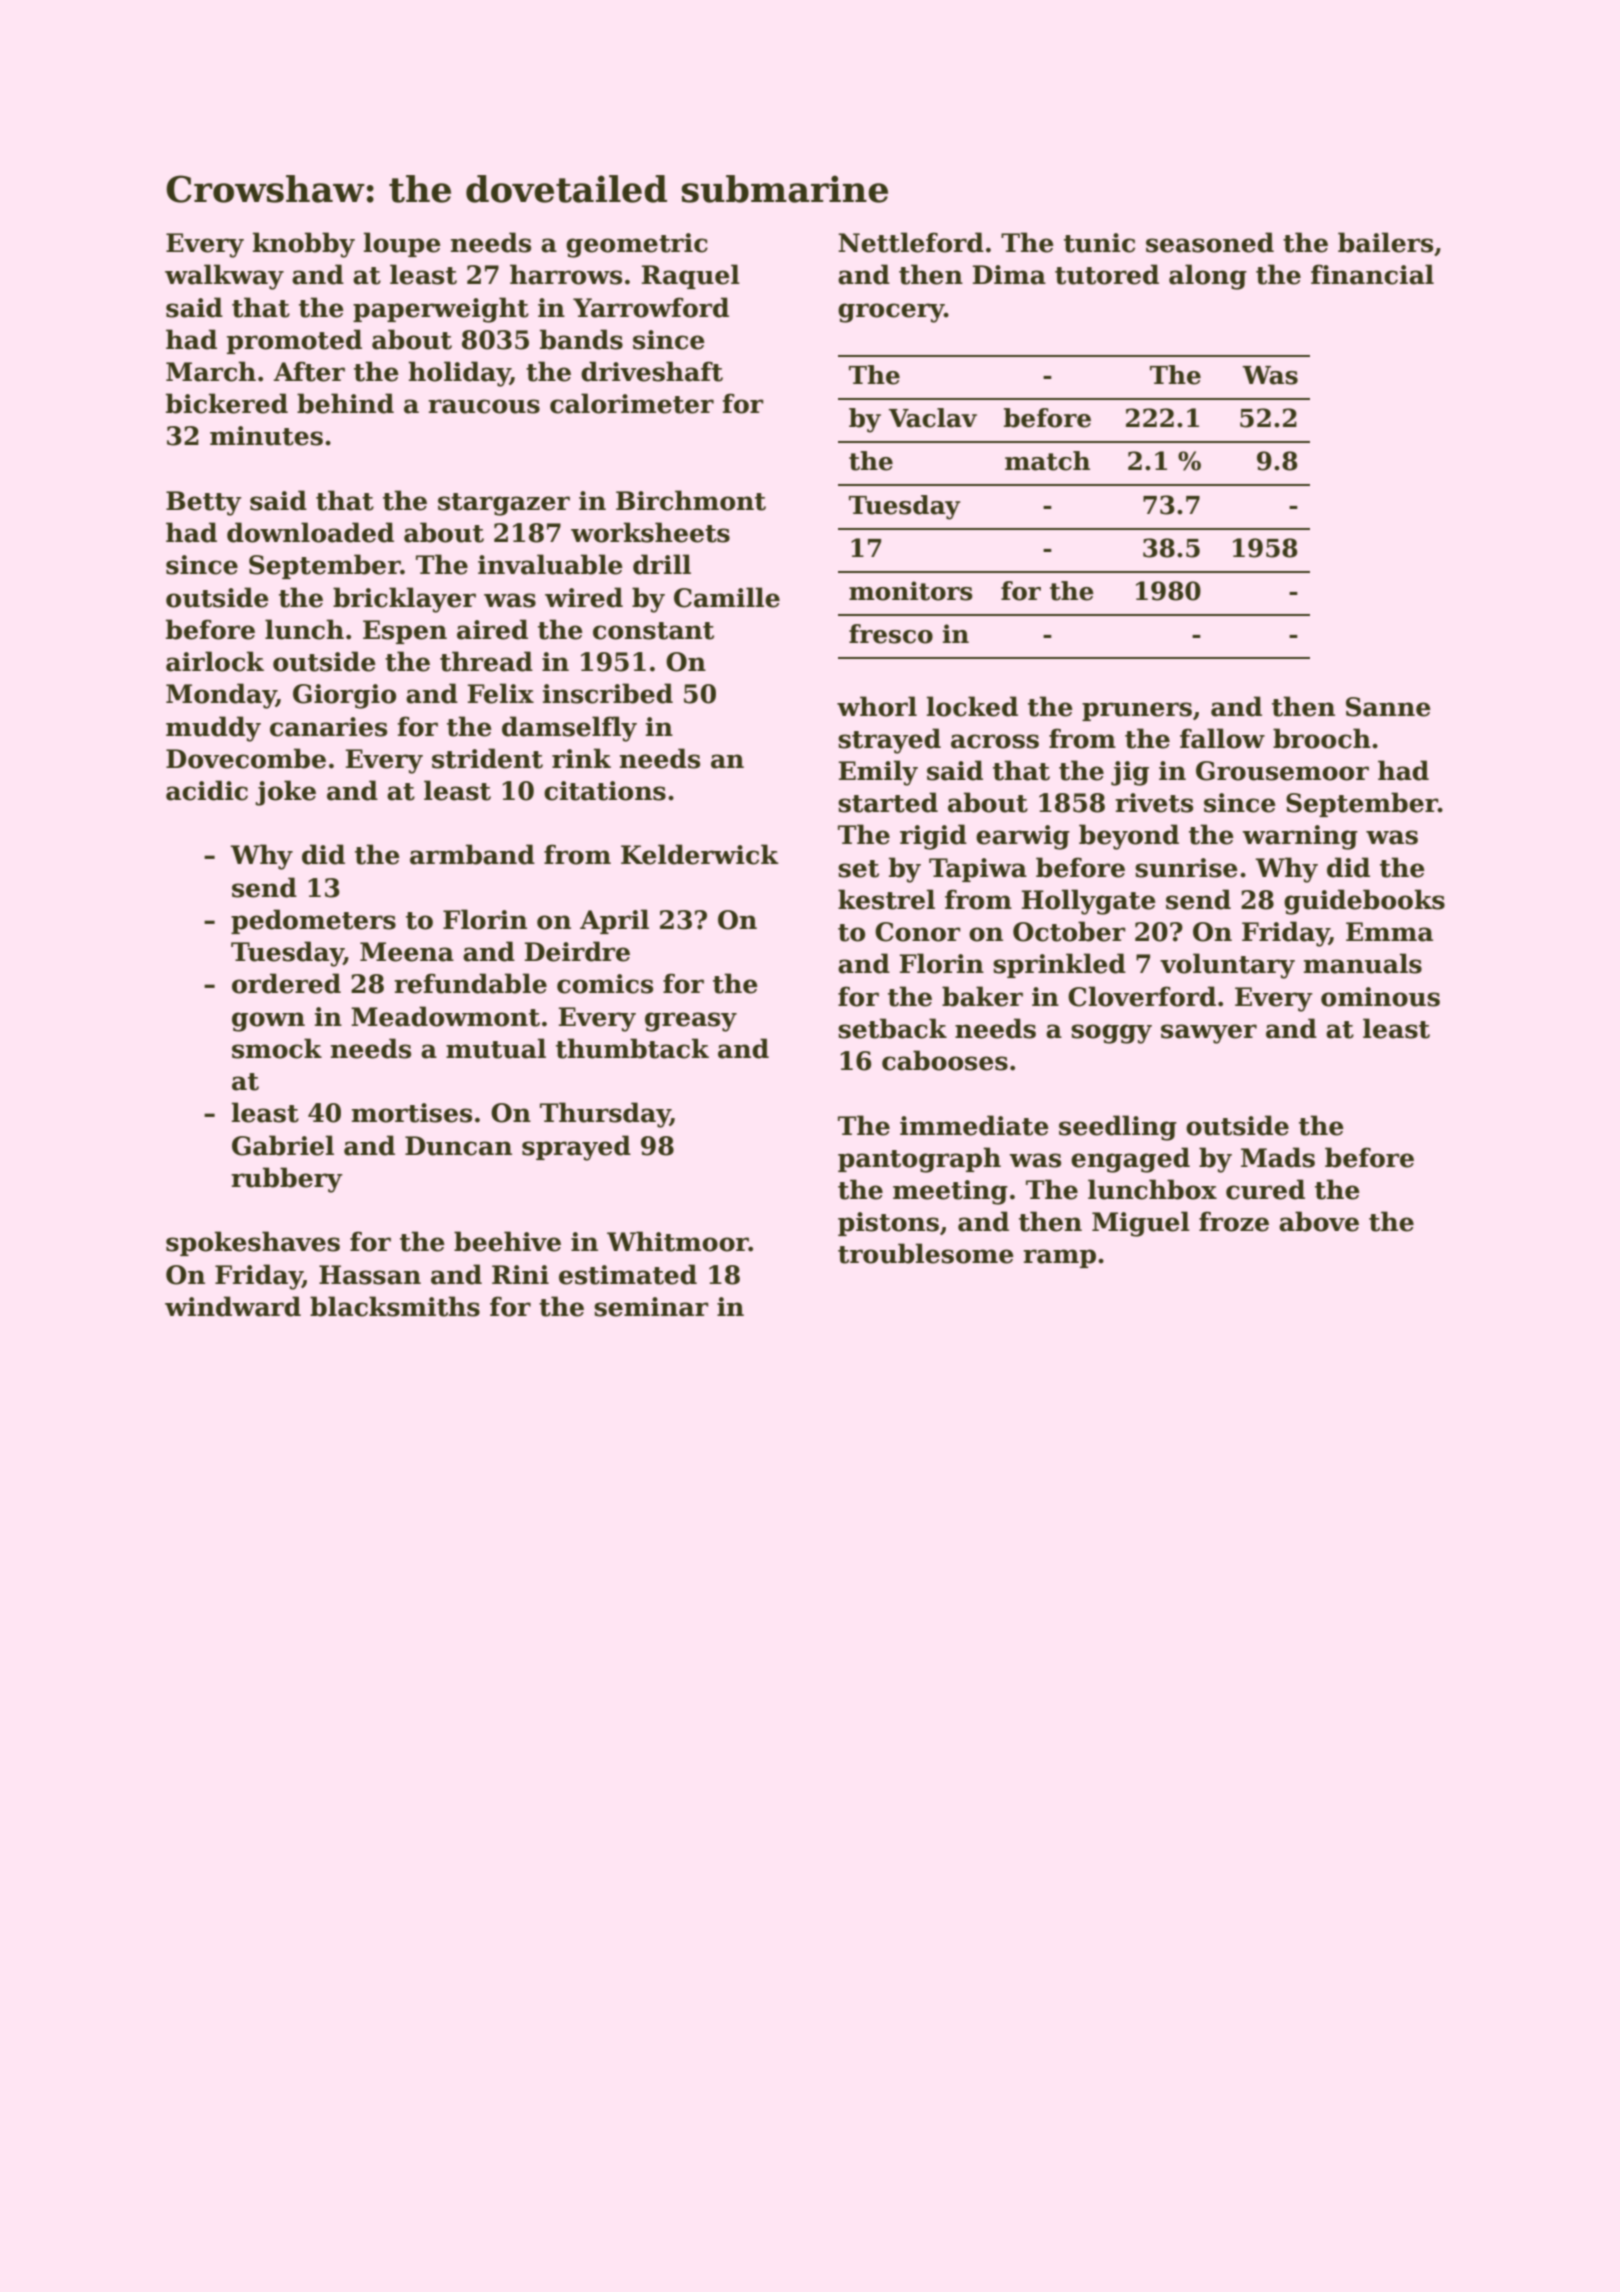 The image size is (1620, 2292). What do you see at coordinates (911, 242) in the screenshot?
I see `Nettleford` at bounding box center [911, 242].
